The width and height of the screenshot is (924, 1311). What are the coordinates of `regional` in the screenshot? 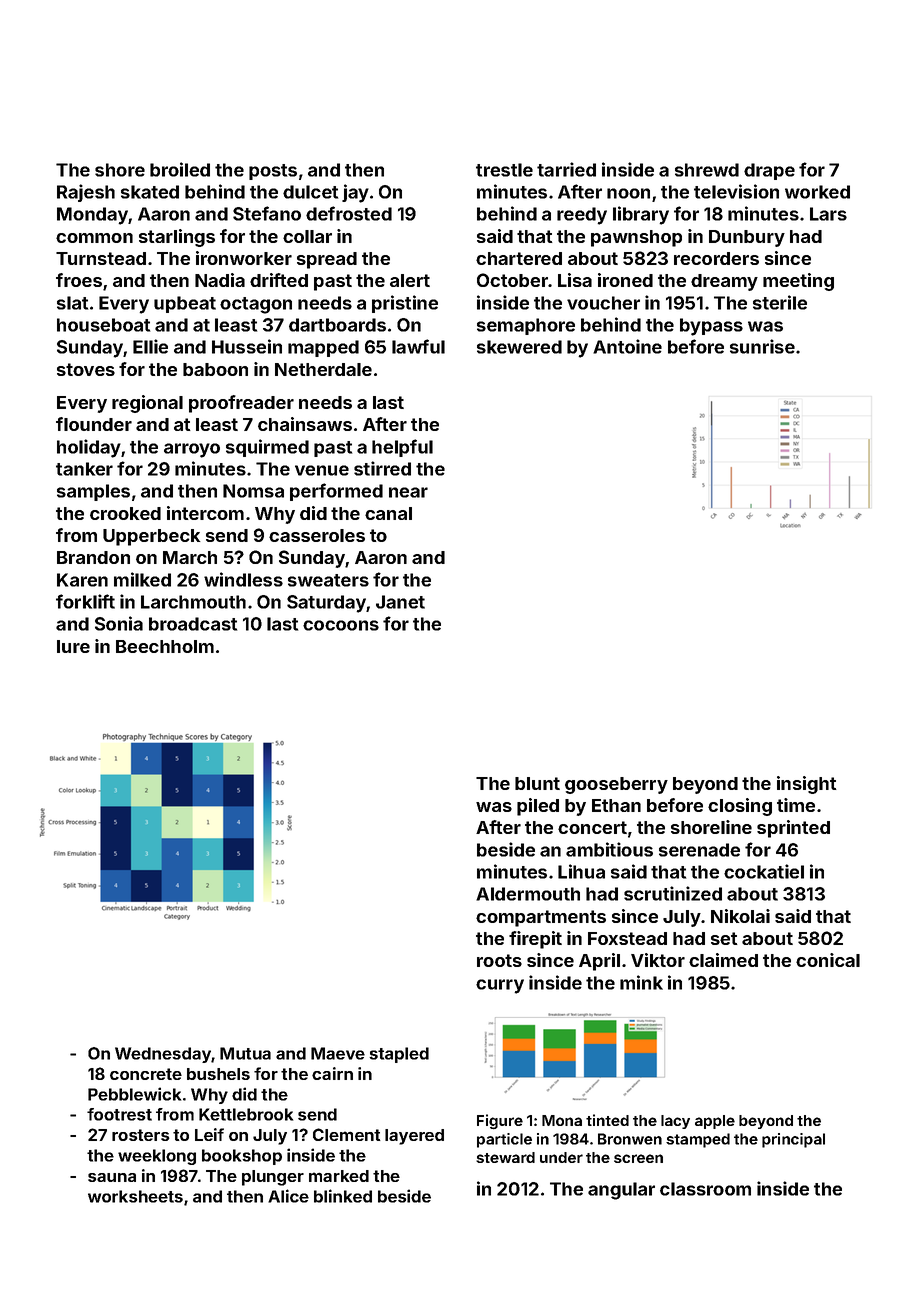 It's located at (147, 404).
